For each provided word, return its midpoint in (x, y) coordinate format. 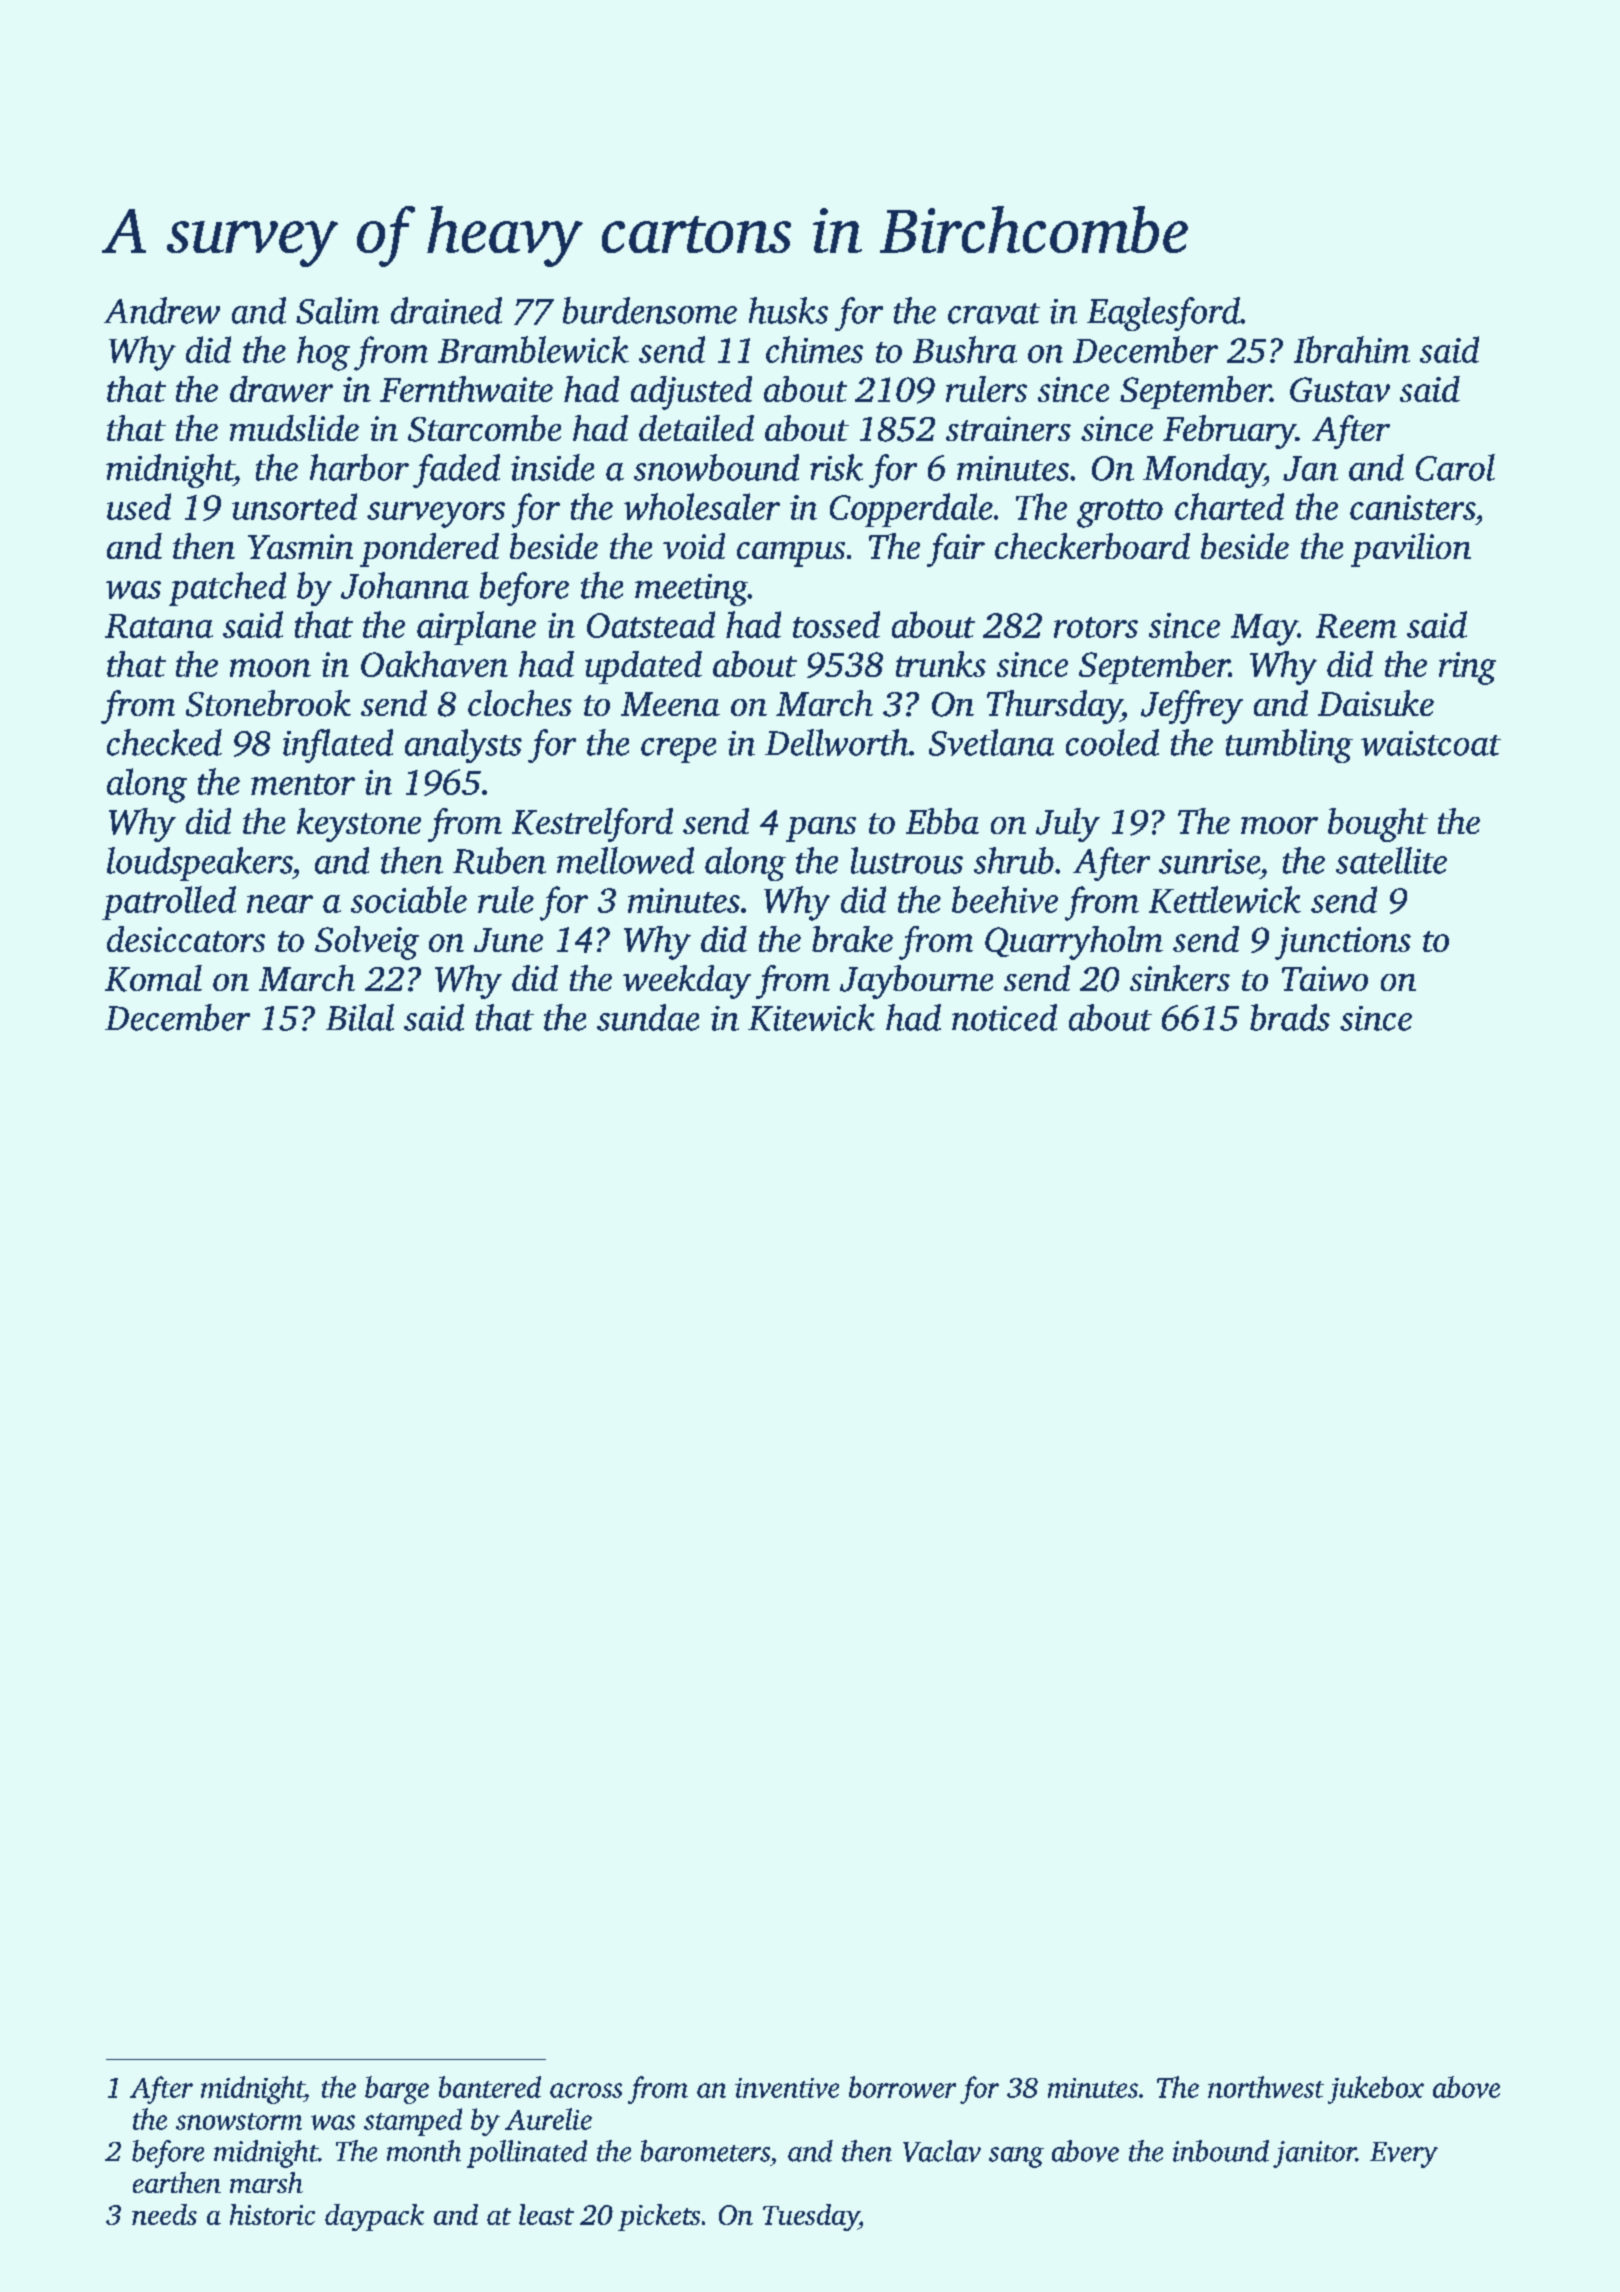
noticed (1004, 1017)
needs (164, 2214)
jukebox (1376, 2090)
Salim (337, 310)
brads (1290, 1017)
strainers (1008, 428)
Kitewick (811, 1017)
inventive (787, 2088)
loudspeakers (199, 864)
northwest (1266, 2087)
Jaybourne (916, 982)
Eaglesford (1163, 314)
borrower (902, 2087)
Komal (153, 978)
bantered (490, 2087)
